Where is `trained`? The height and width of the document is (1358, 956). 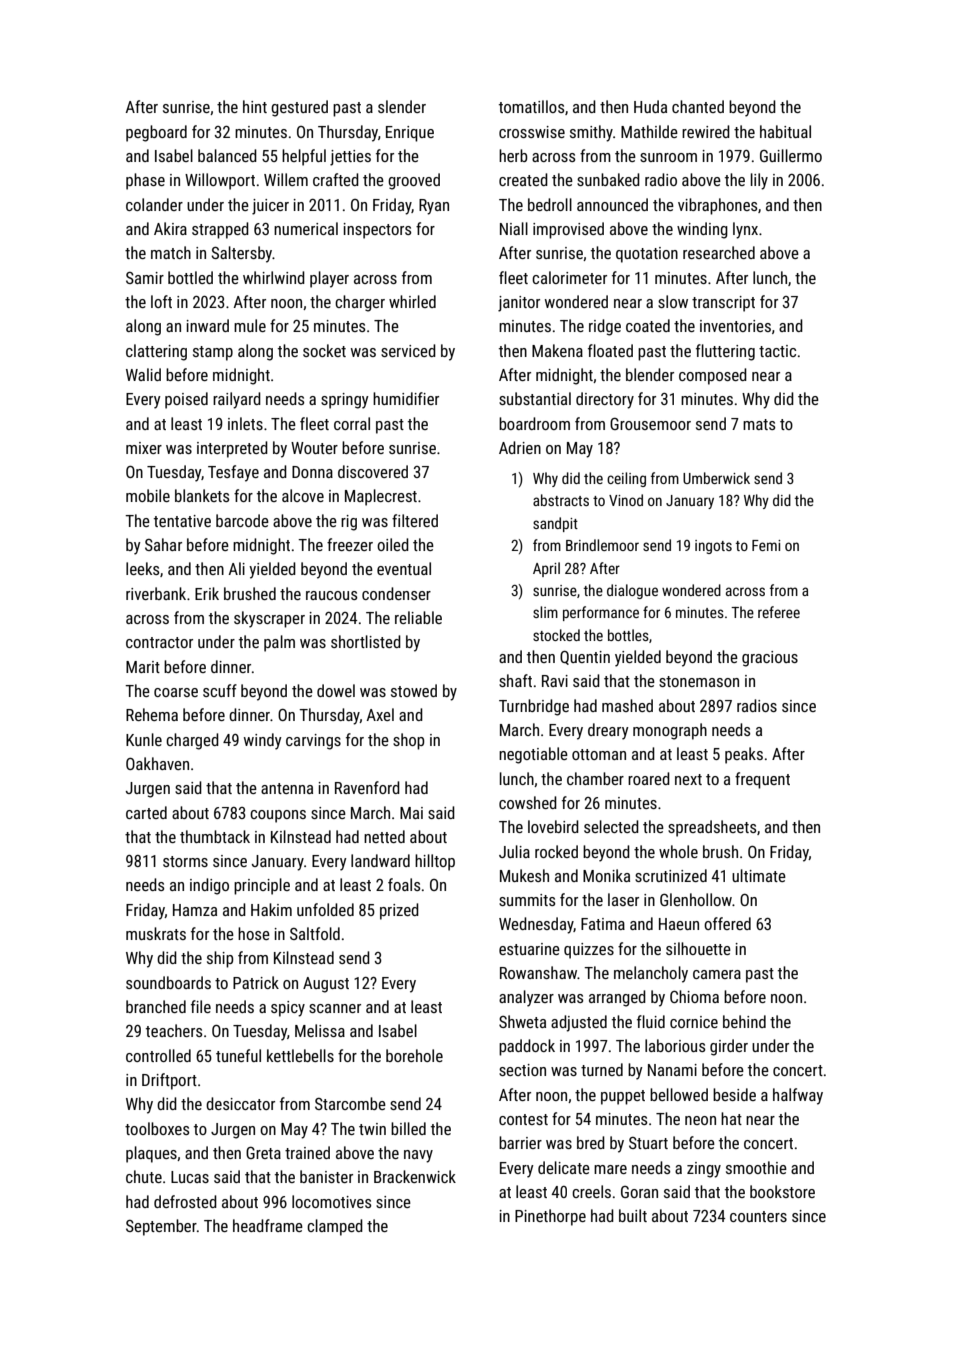 trained is located at coordinates (307, 1152).
